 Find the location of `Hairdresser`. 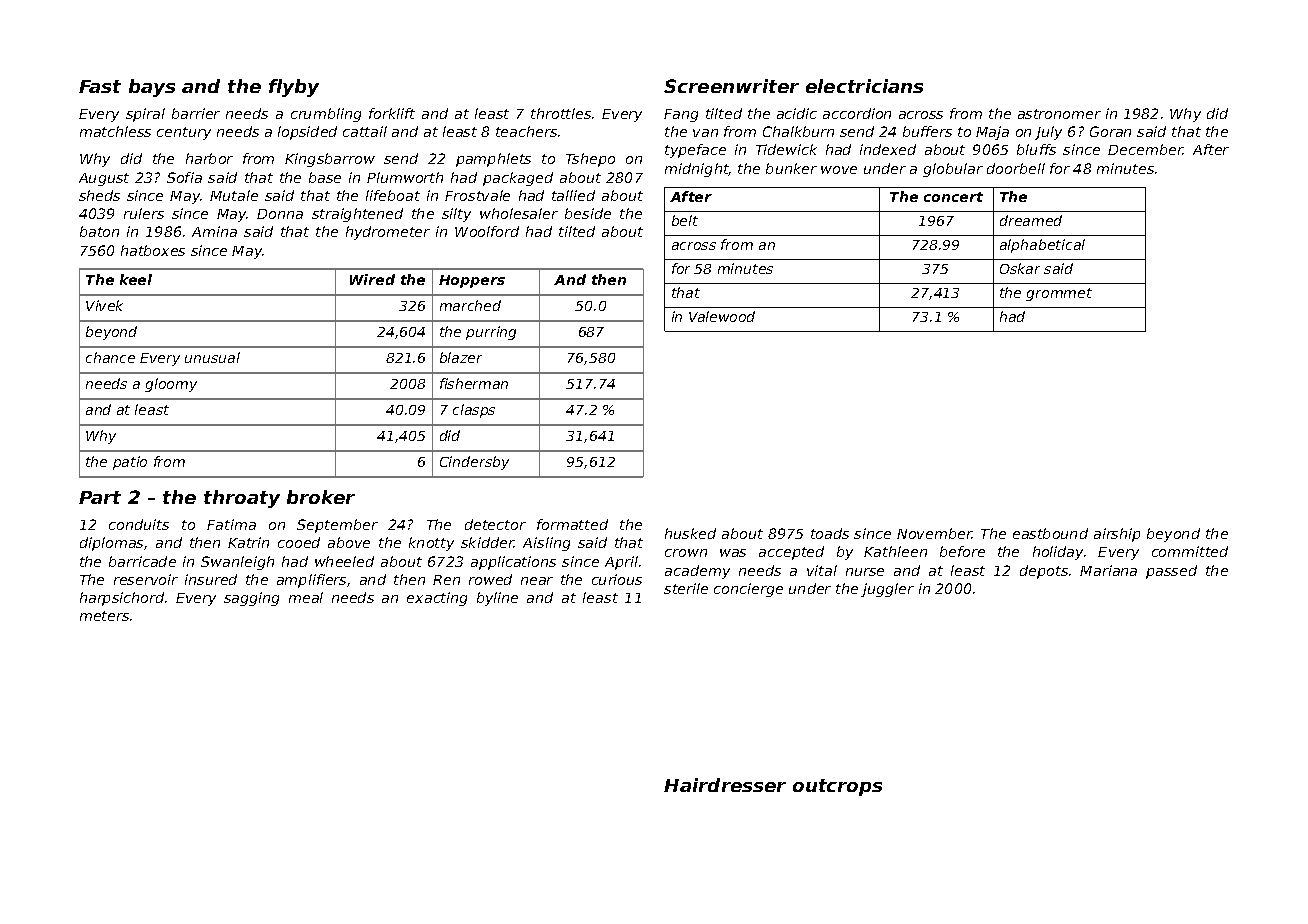

Hairdresser is located at coordinates (725, 785).
